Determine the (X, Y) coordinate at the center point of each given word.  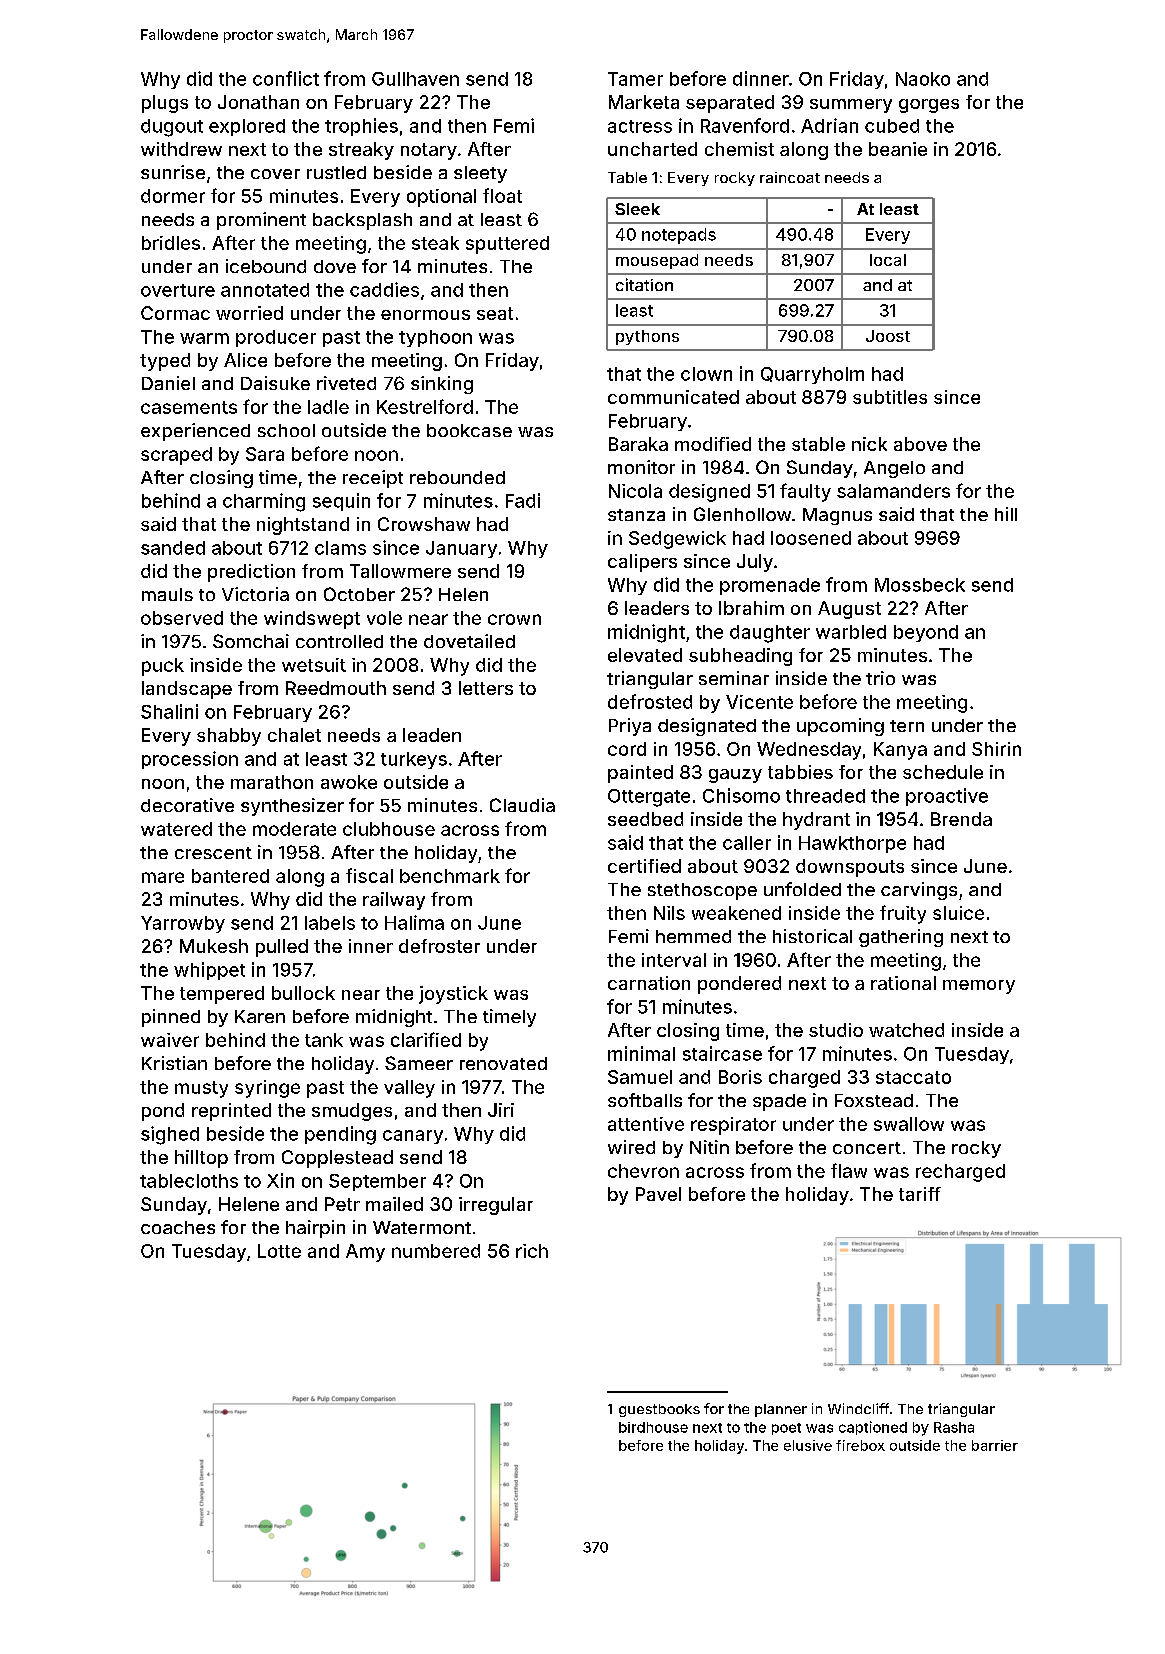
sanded (173, 548)
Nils (669, 913)
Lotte (279, 1251)
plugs (165, 104)
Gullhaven (415, 79)
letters (486, 688)
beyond (926, 633)
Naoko (923, 79)
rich (532, 1251)
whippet (209, 971)
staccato (913, 1077)
